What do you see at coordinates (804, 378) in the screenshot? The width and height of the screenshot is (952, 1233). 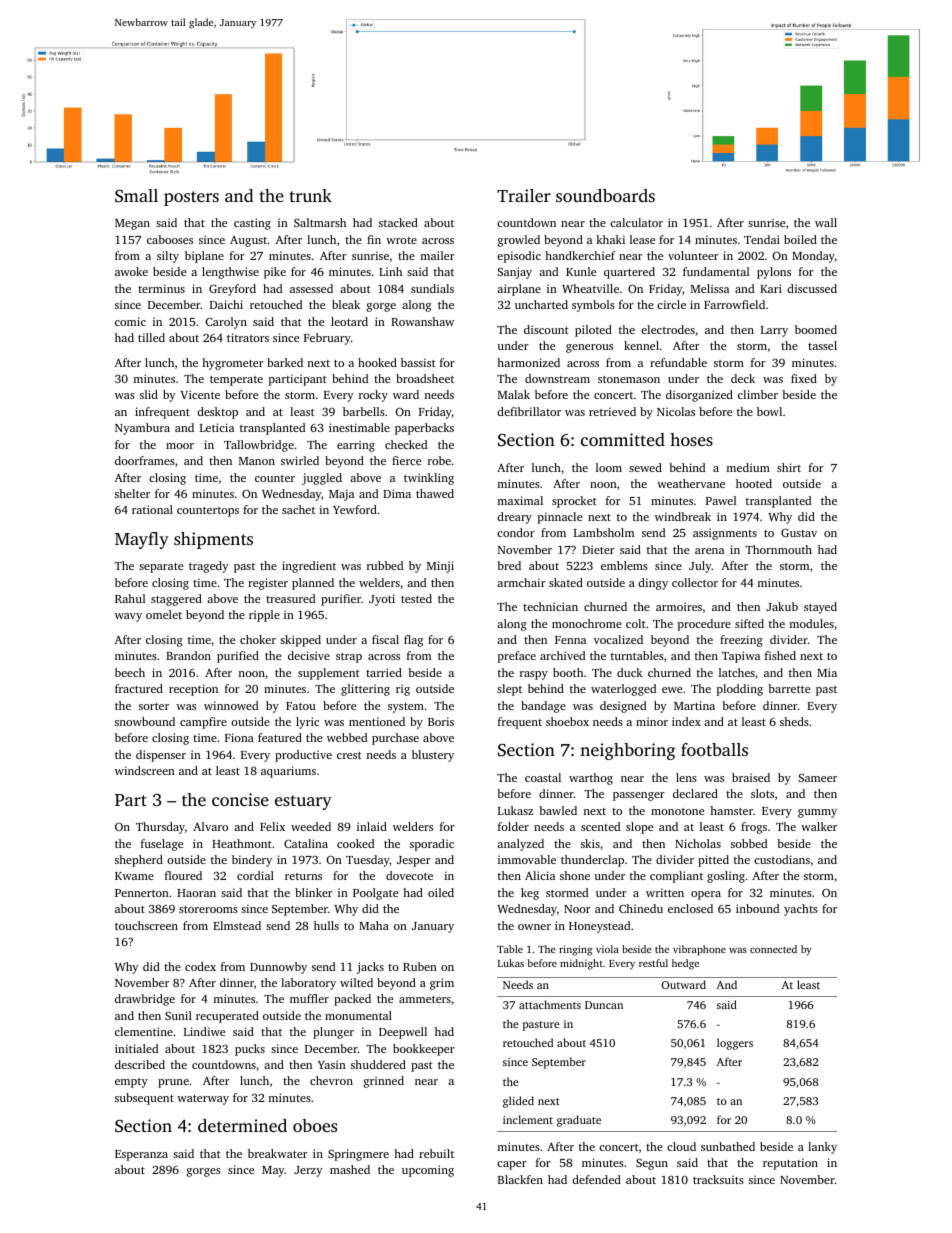 I see `fixed` at bounding box center [804, 378].
